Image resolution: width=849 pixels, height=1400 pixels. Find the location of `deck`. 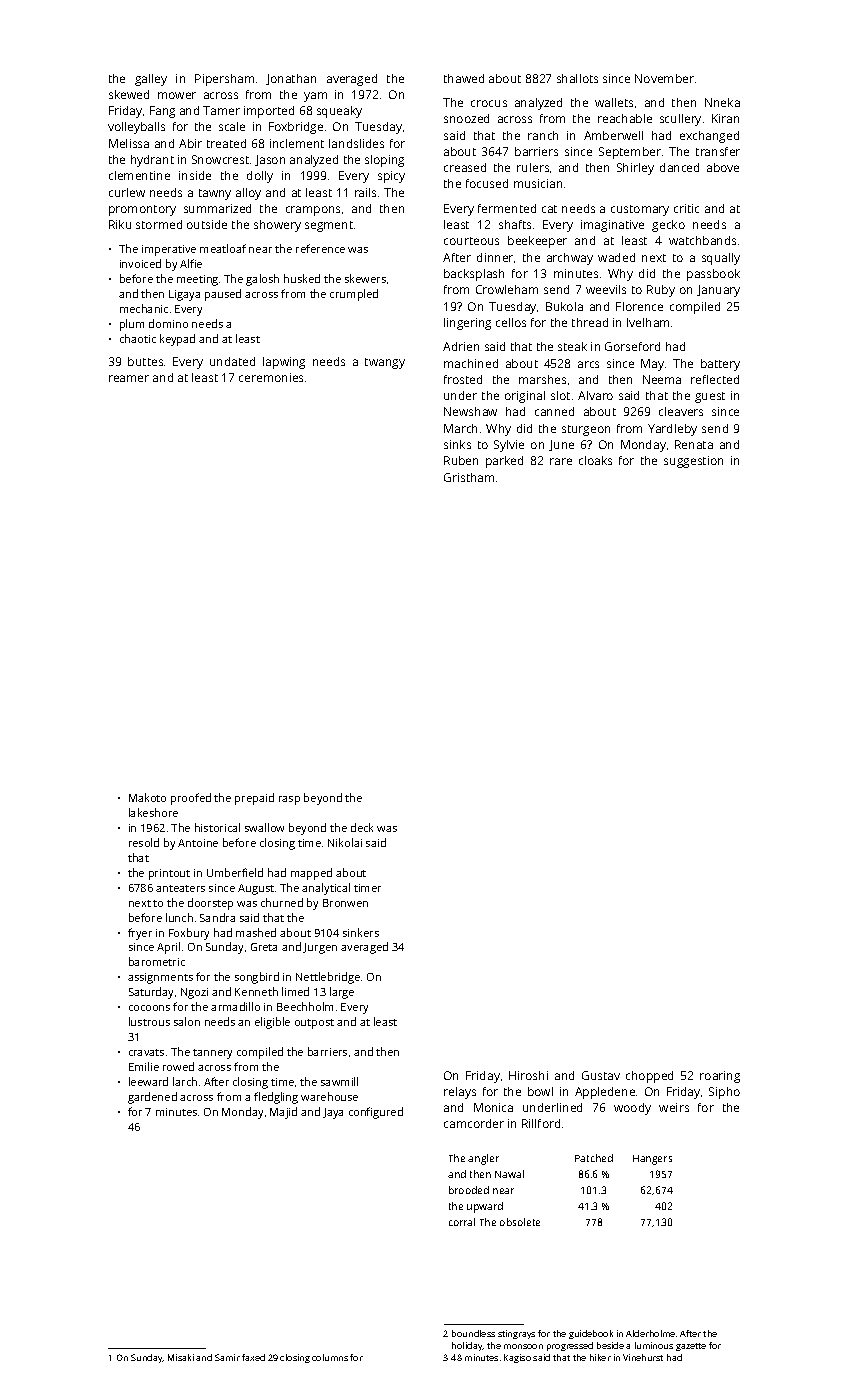

deck is located at coordinates (362, 827).
